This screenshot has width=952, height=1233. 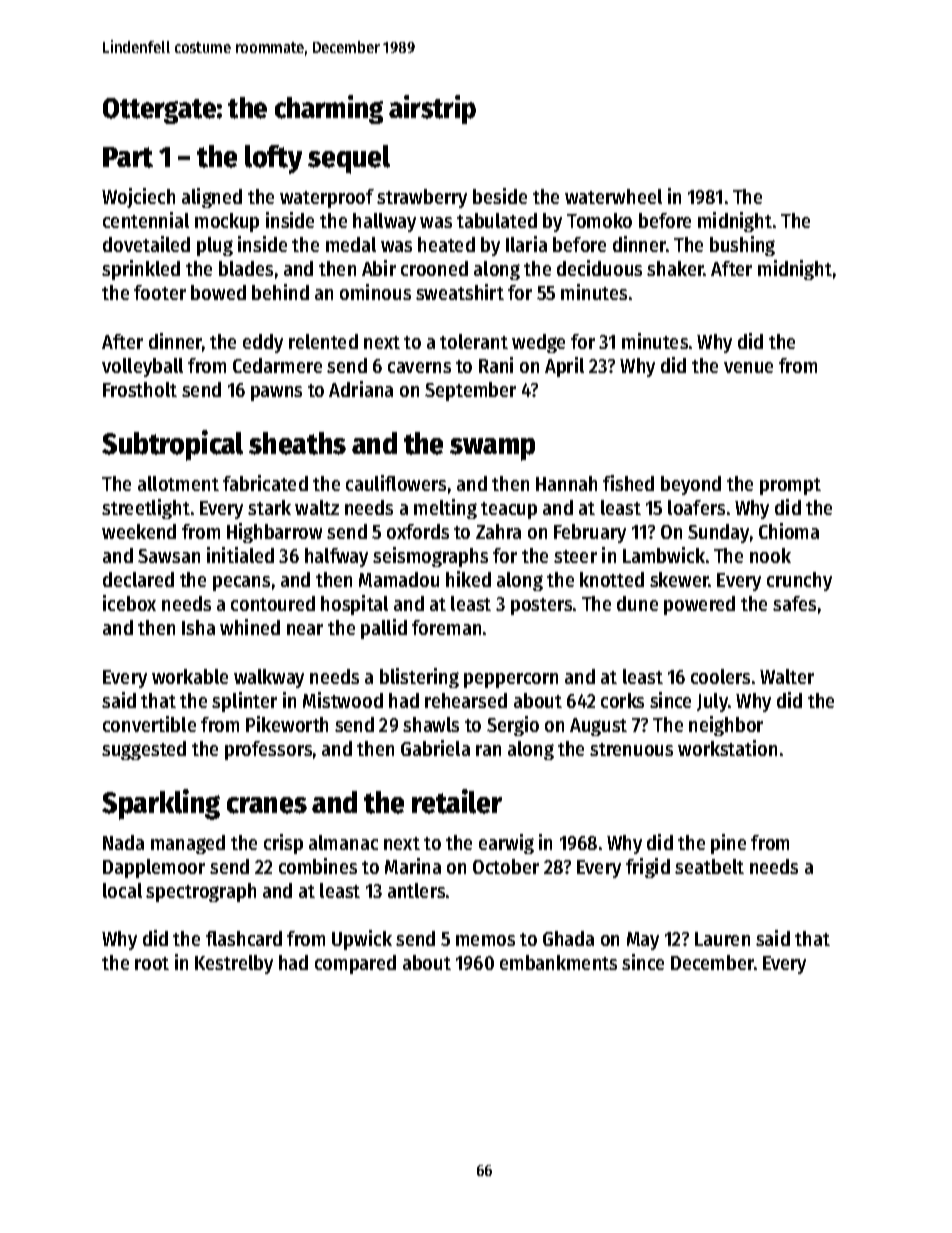 What do you see at coordinates (457, 801) in the screenshot?
I see `retailer` at bounding box center [457, 801].
